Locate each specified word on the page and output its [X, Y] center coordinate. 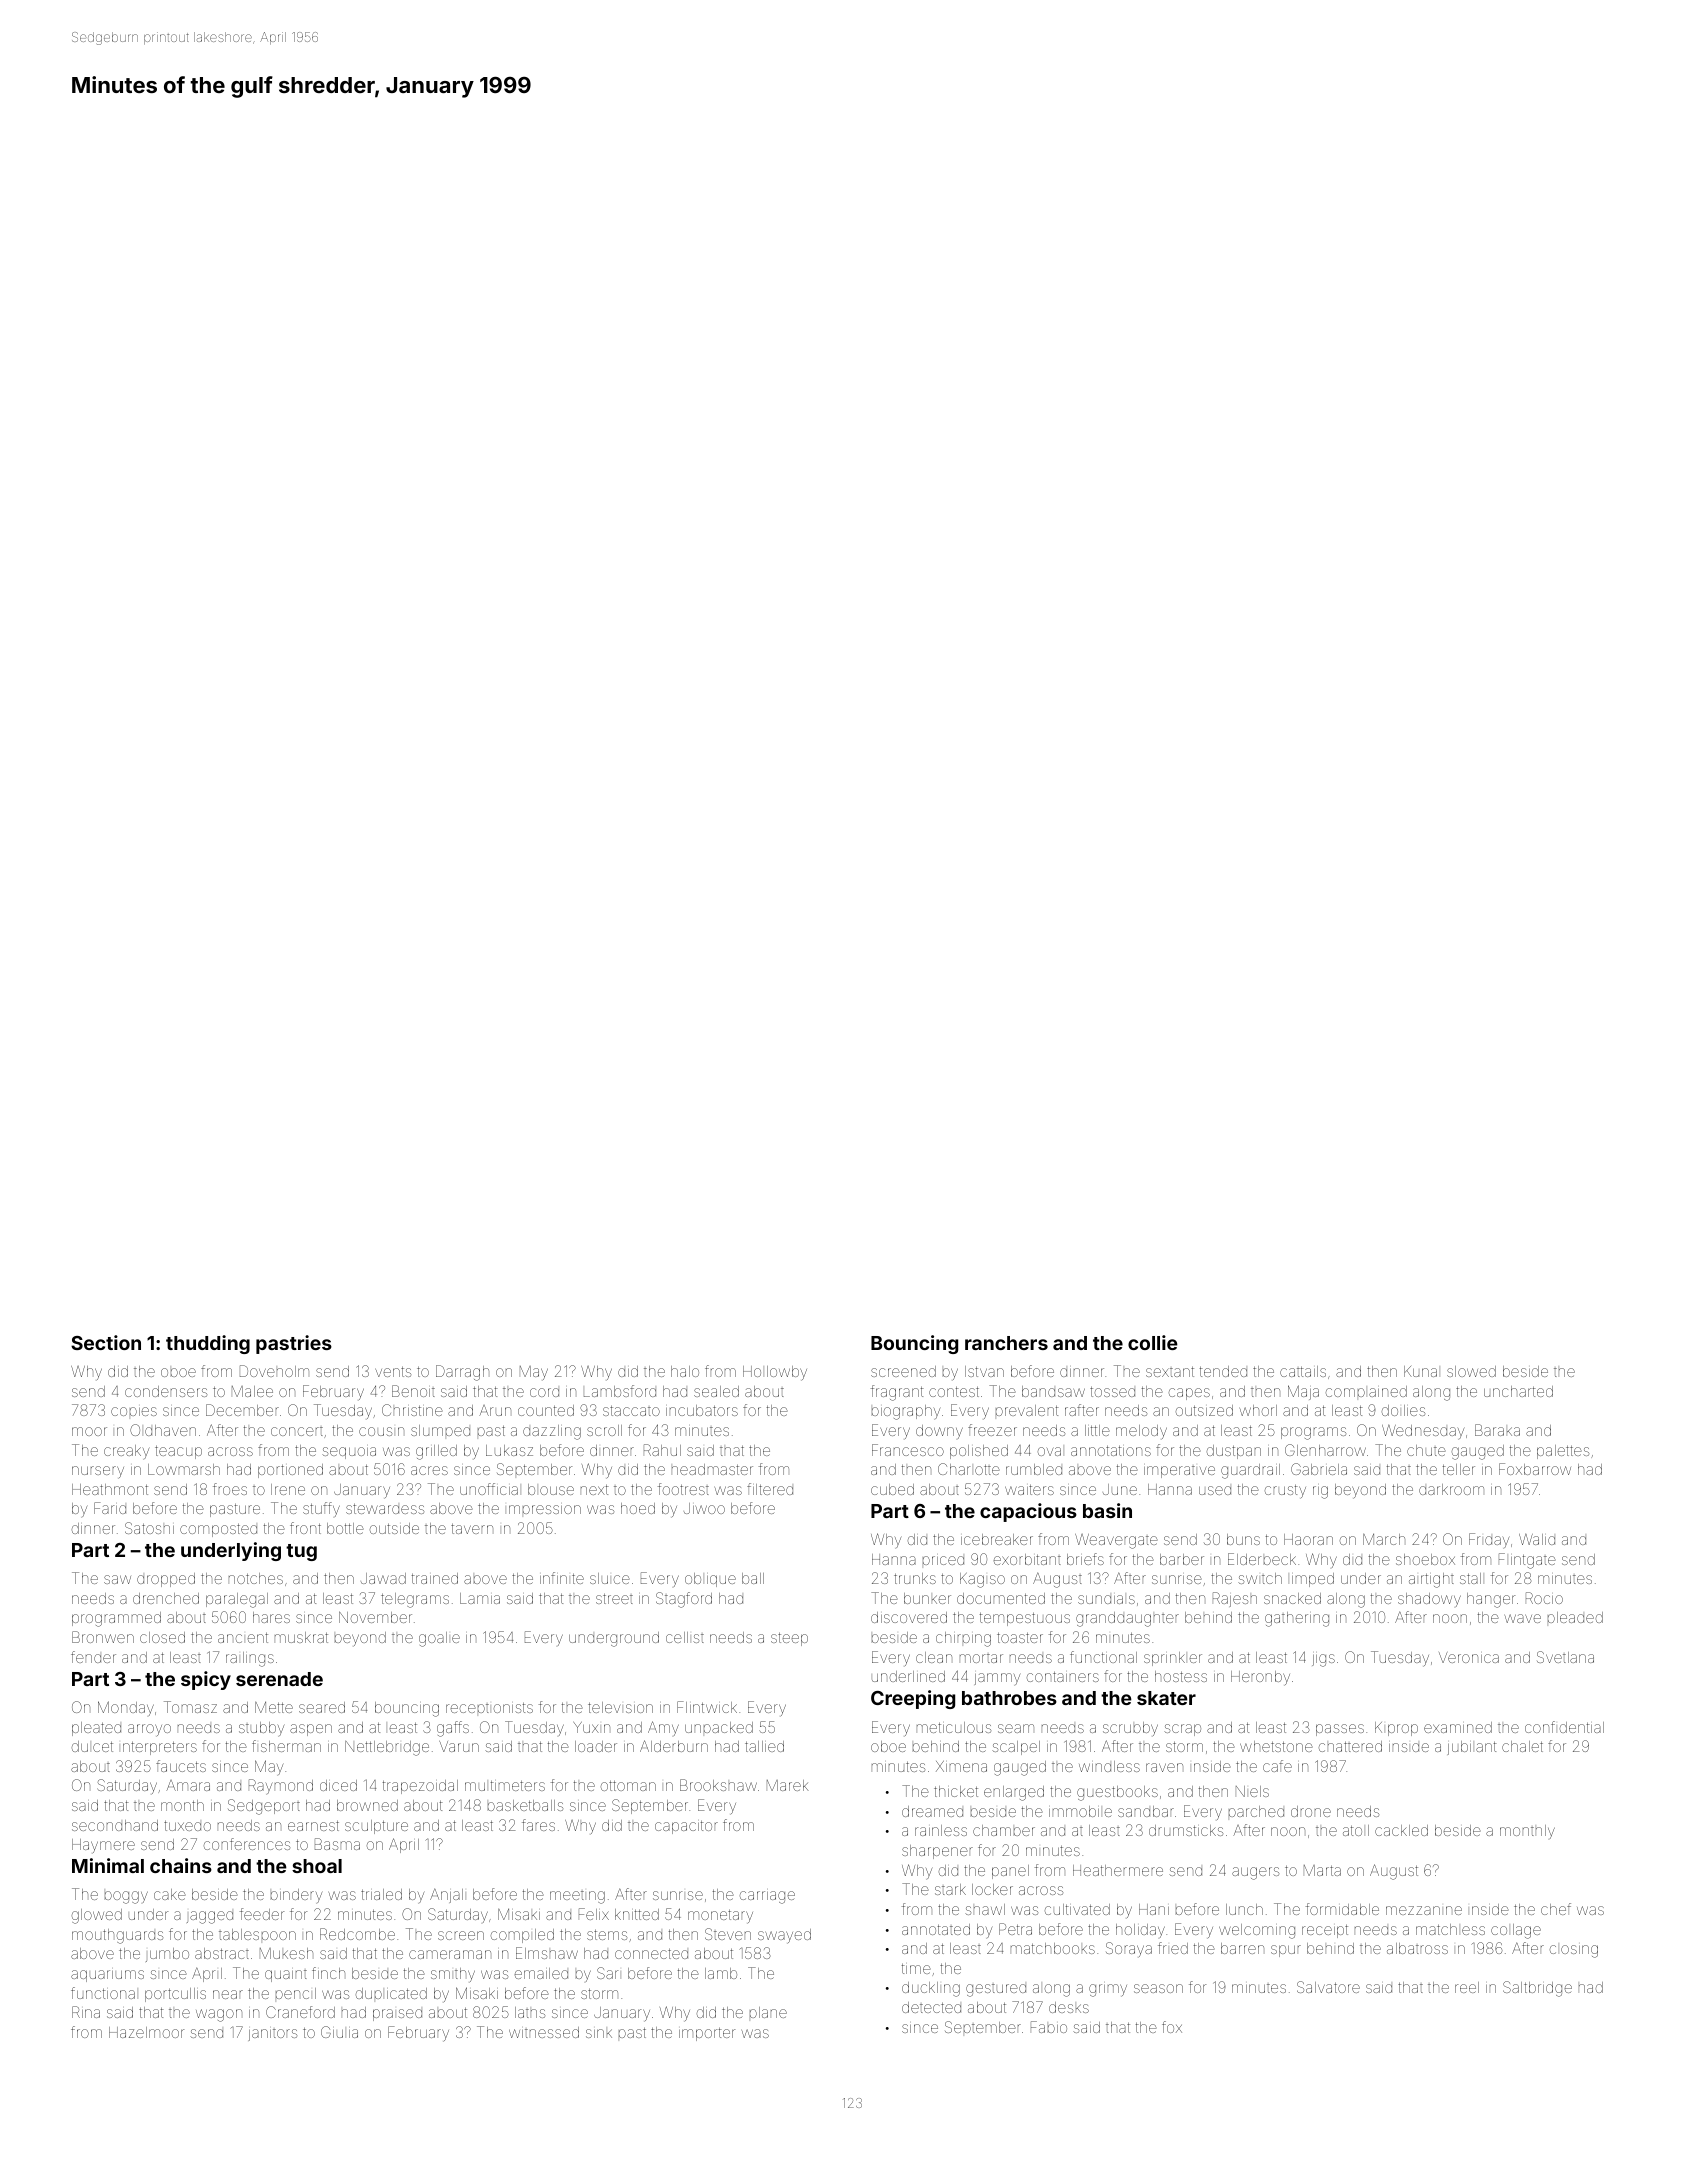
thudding [208, 1344]
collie [1153, 1342]
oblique [710, 1580]
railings [250, 1659]
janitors [272, 2035]
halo [685, 1371]
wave [1523, 1618]
